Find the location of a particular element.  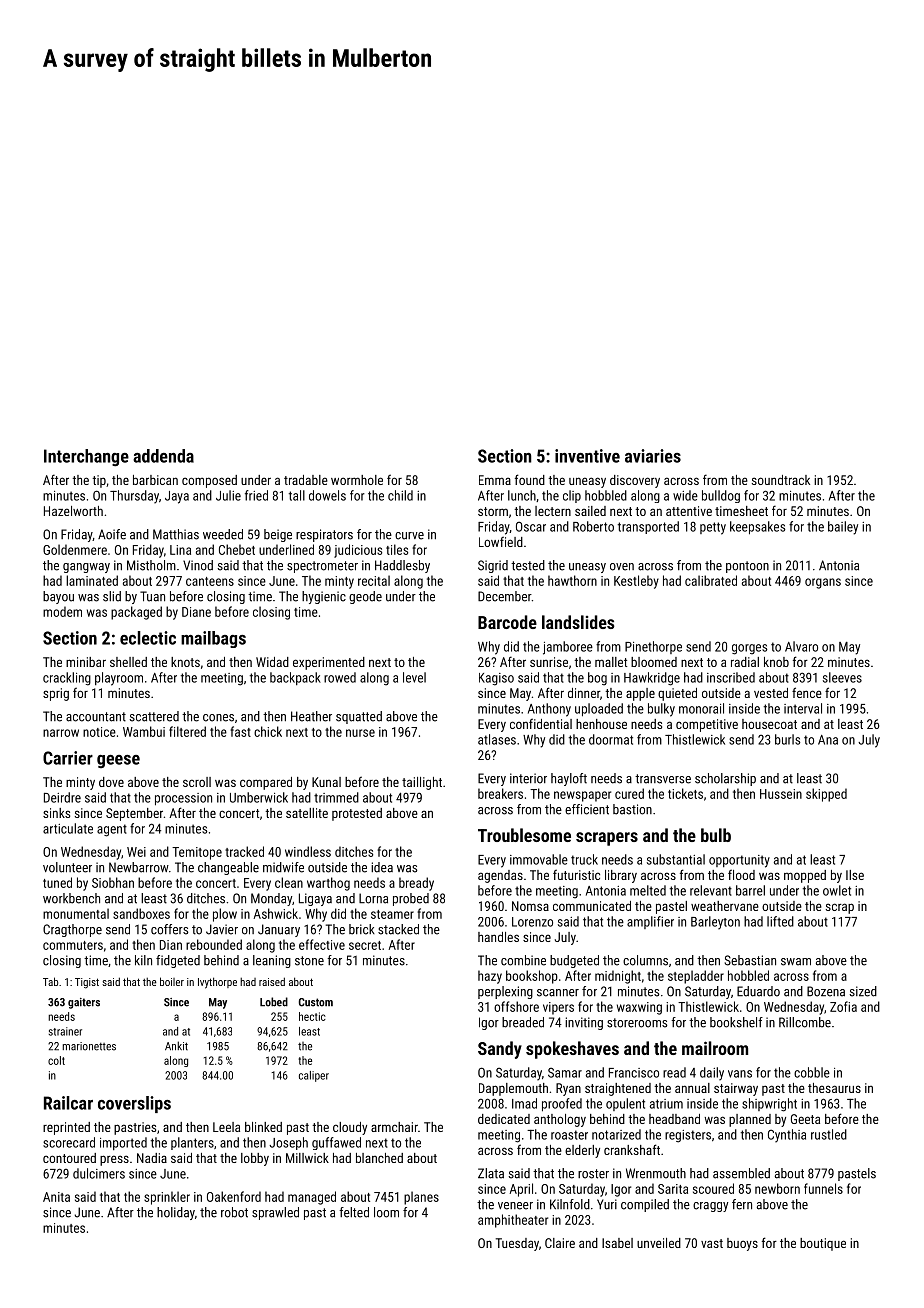

atlases is located at coordinates (497, 739).
